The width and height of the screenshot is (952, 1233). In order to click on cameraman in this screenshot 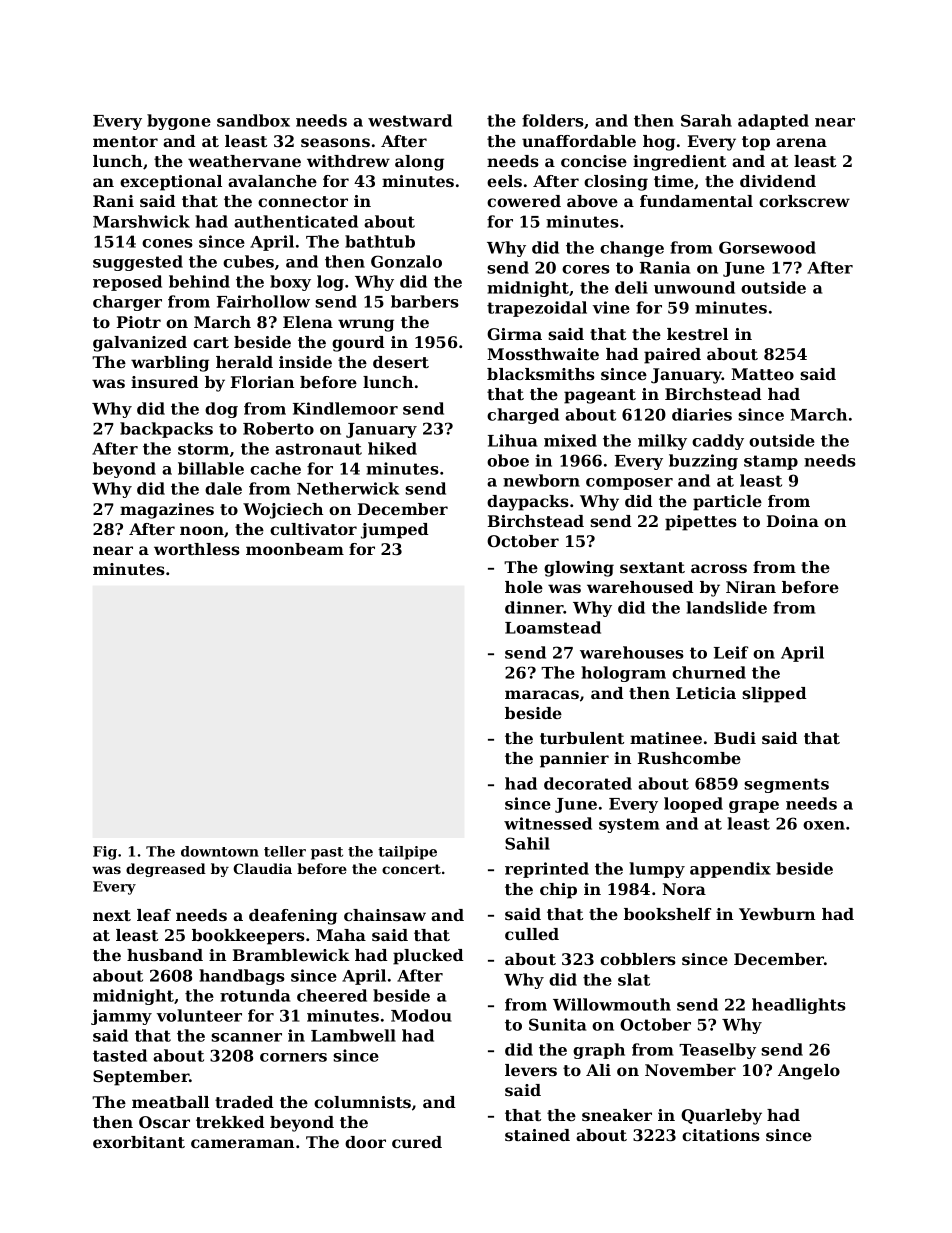, I will do `click(242, 1143)`.
